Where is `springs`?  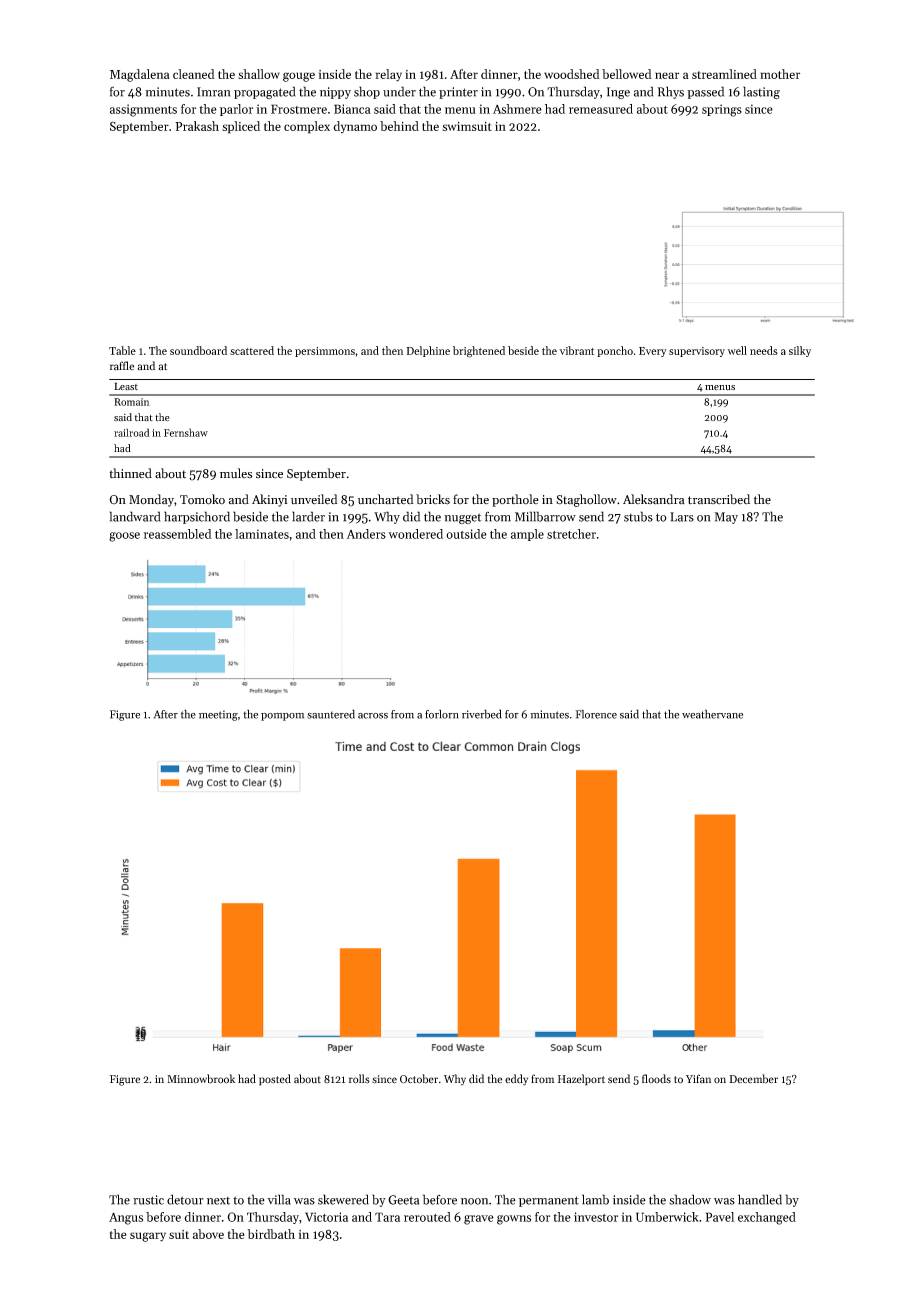
springs is located at coordinates (722, 110).
